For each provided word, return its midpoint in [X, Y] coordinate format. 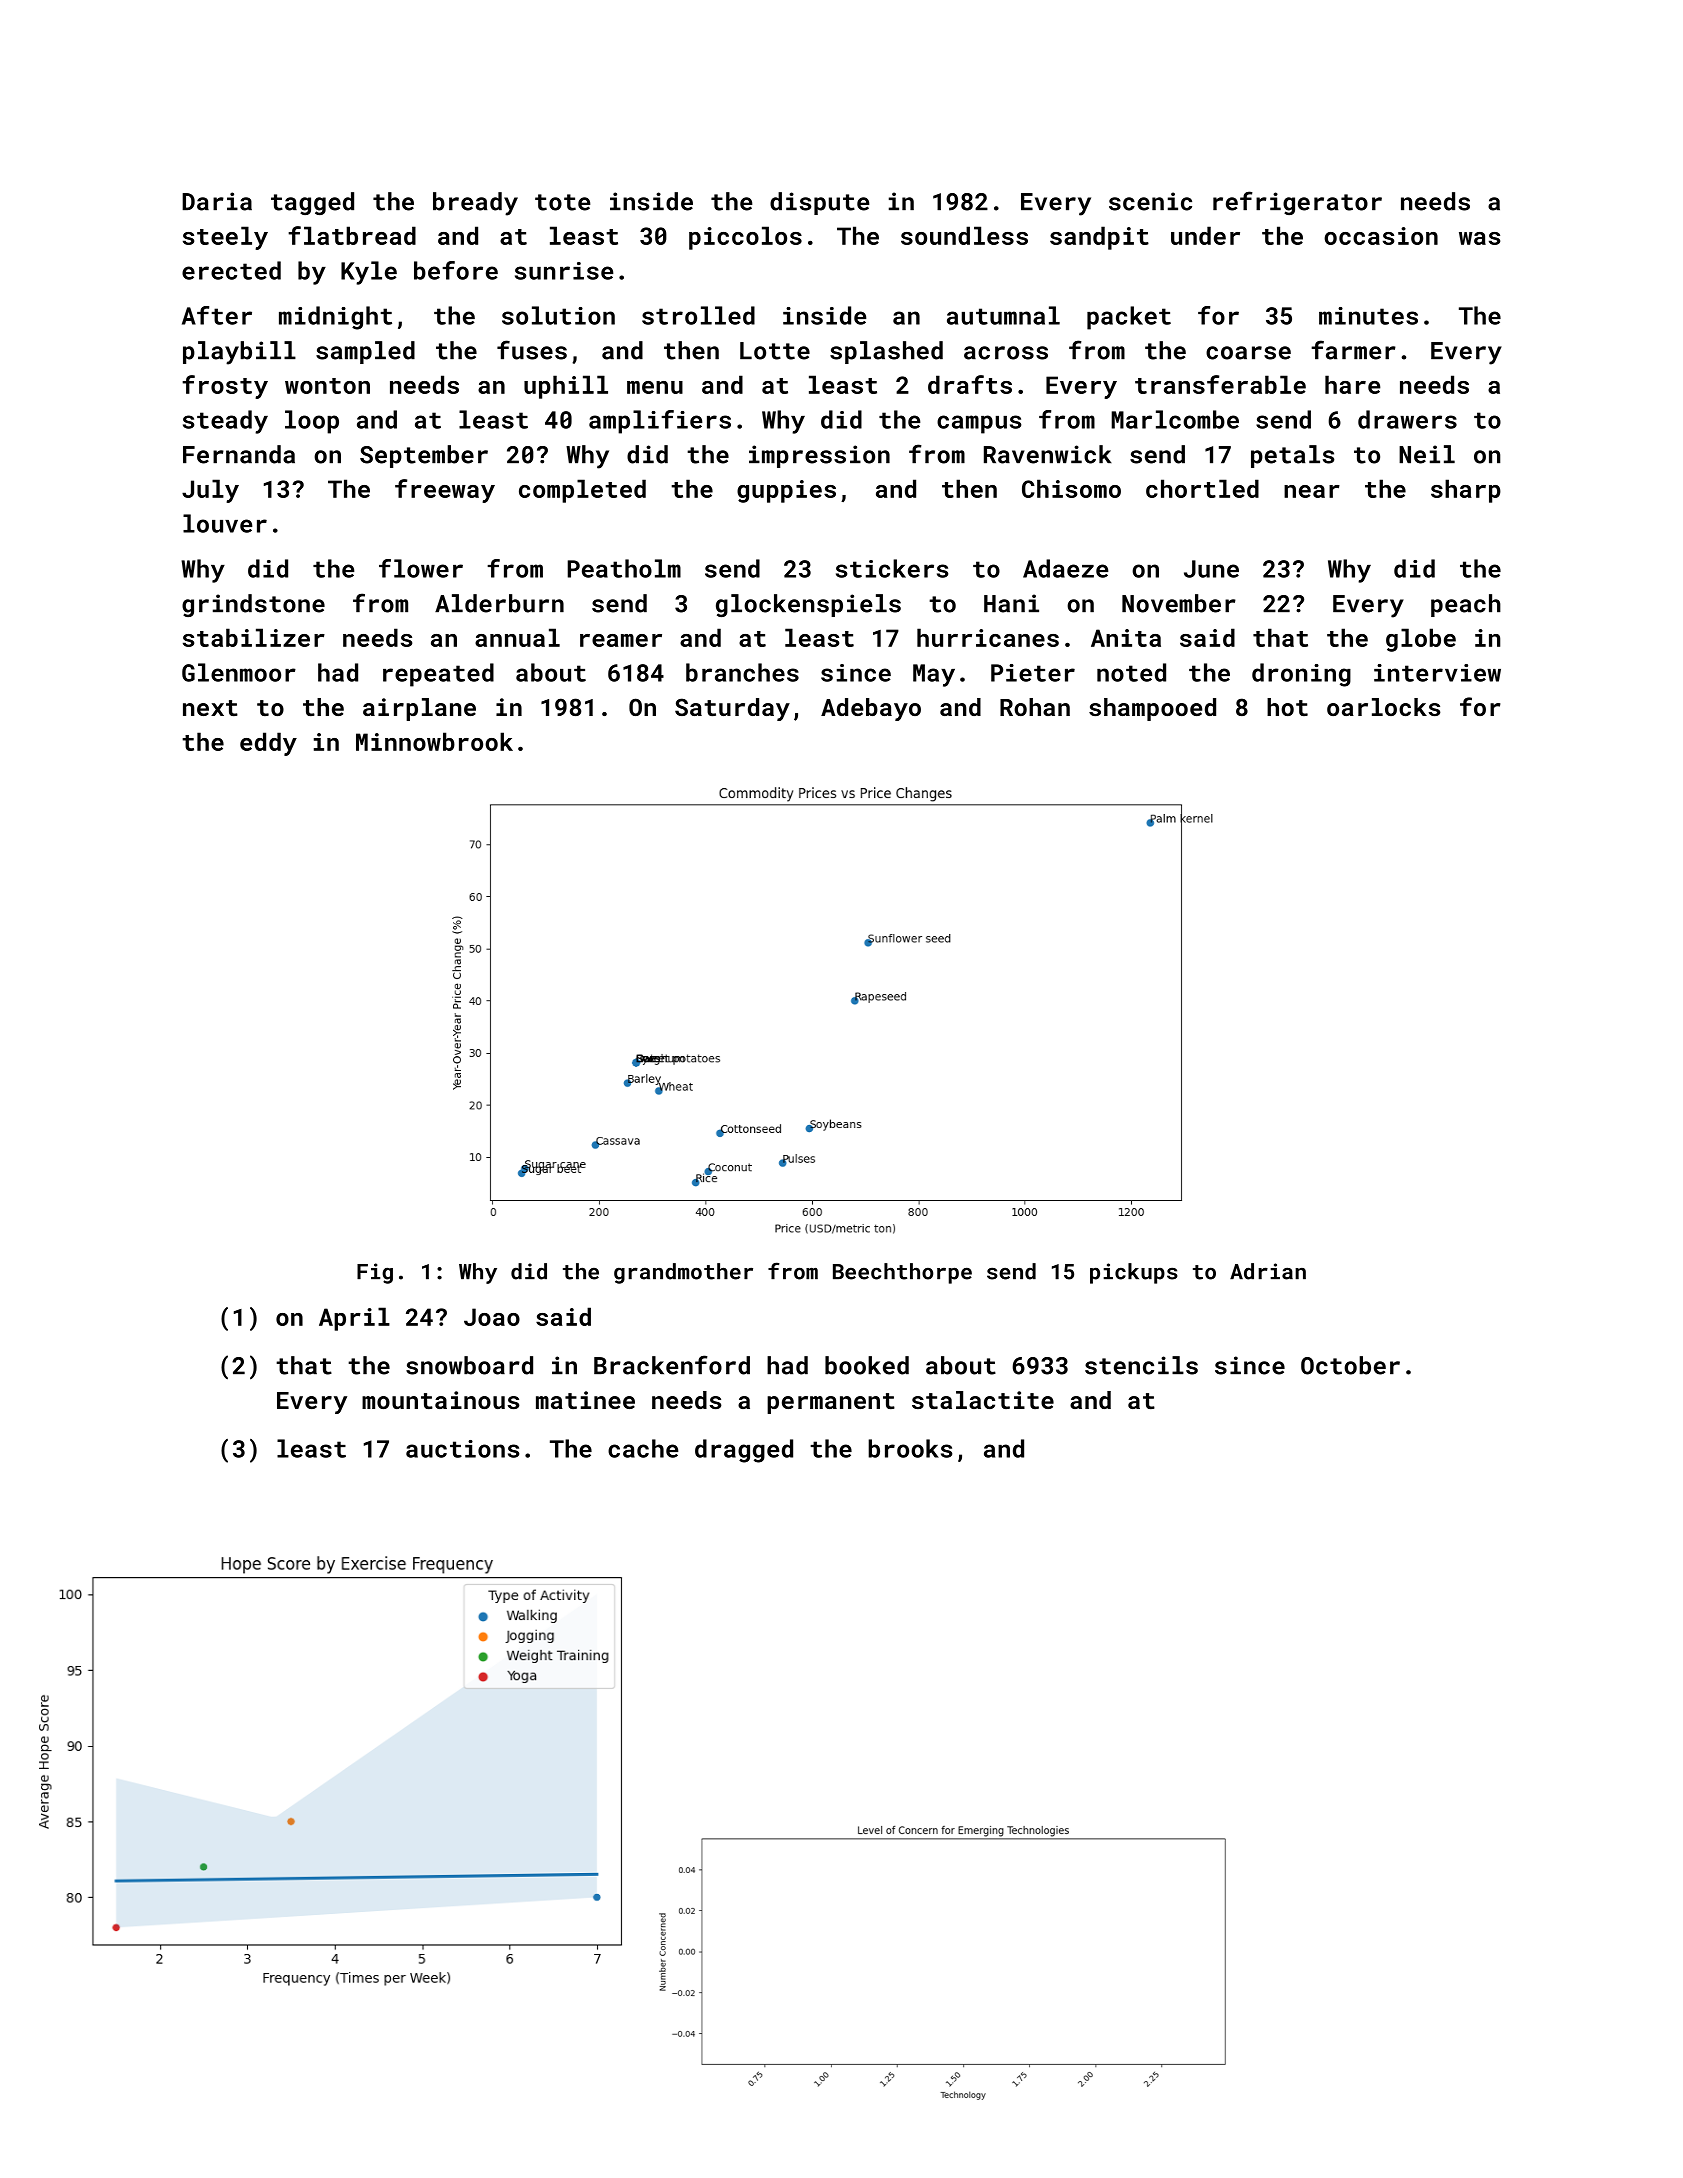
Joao [492, 1317]
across [1006, 353]
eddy [268, 744]
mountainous [440, 1400]
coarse [1248, 353]
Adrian [1268, 1271]
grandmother [683, 1273]
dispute [819, 203]
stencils [1141, 1365]
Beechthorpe [902, 1273]
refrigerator [1297, 203]
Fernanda [239, 454]
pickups [1134, 1273]
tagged [312, 203]
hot [1287, 707]
